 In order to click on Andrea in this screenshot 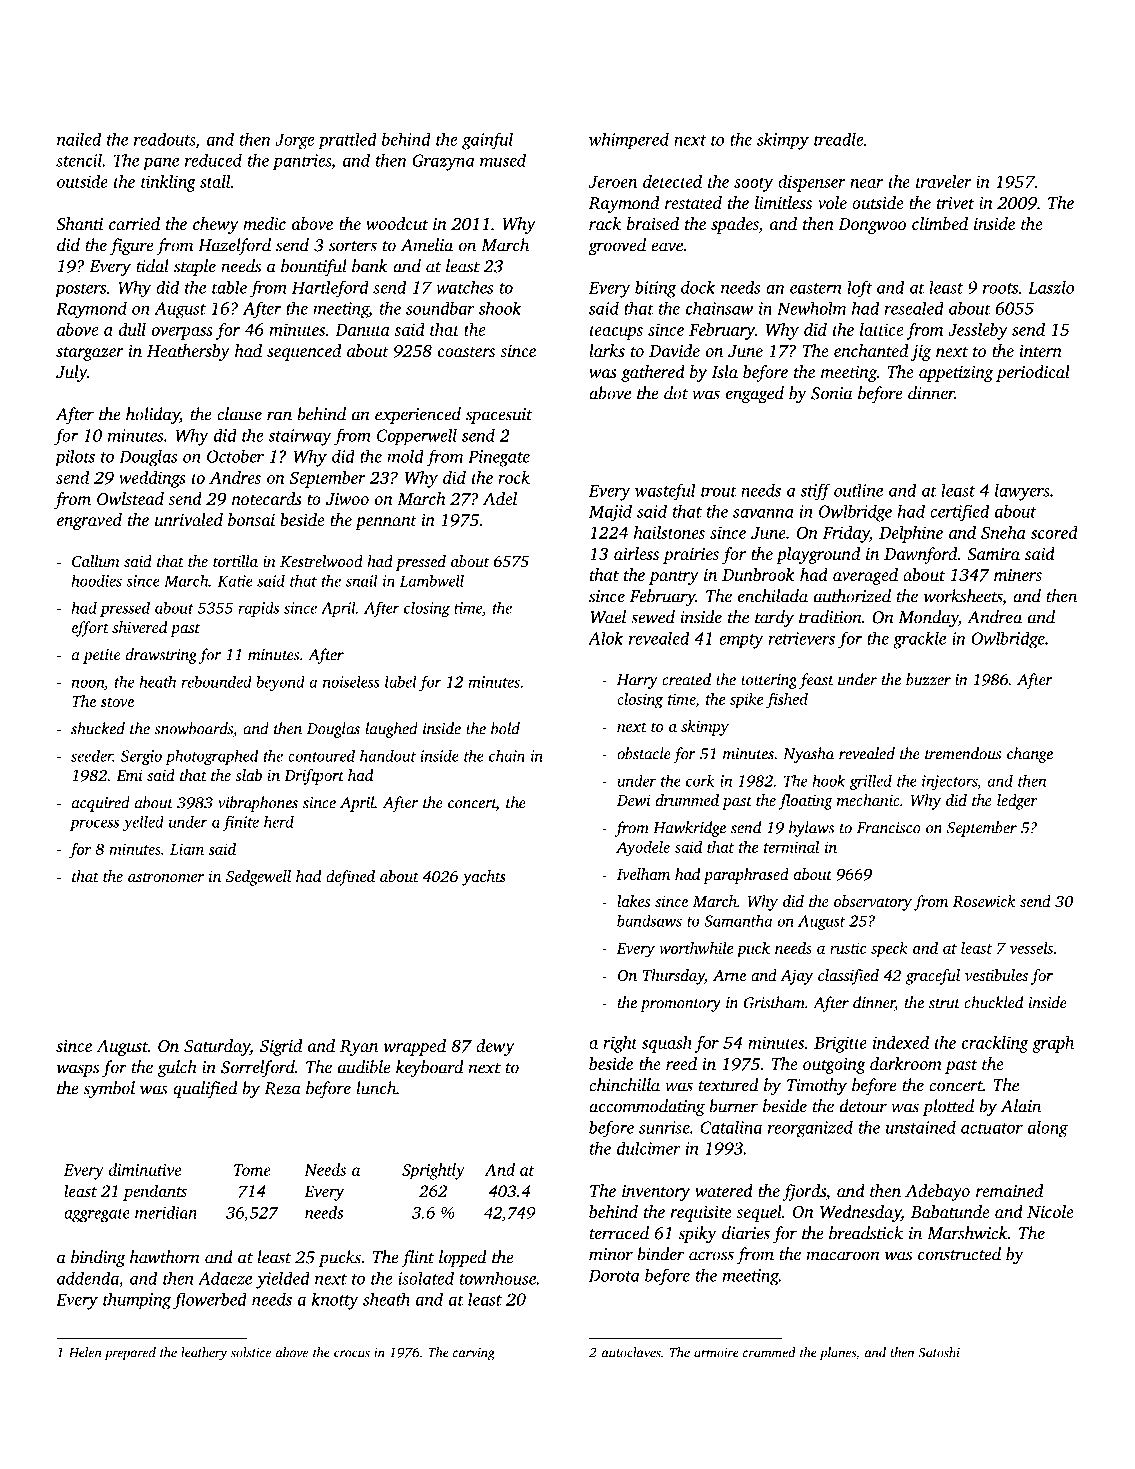, I will do `click(994, 617)`.
